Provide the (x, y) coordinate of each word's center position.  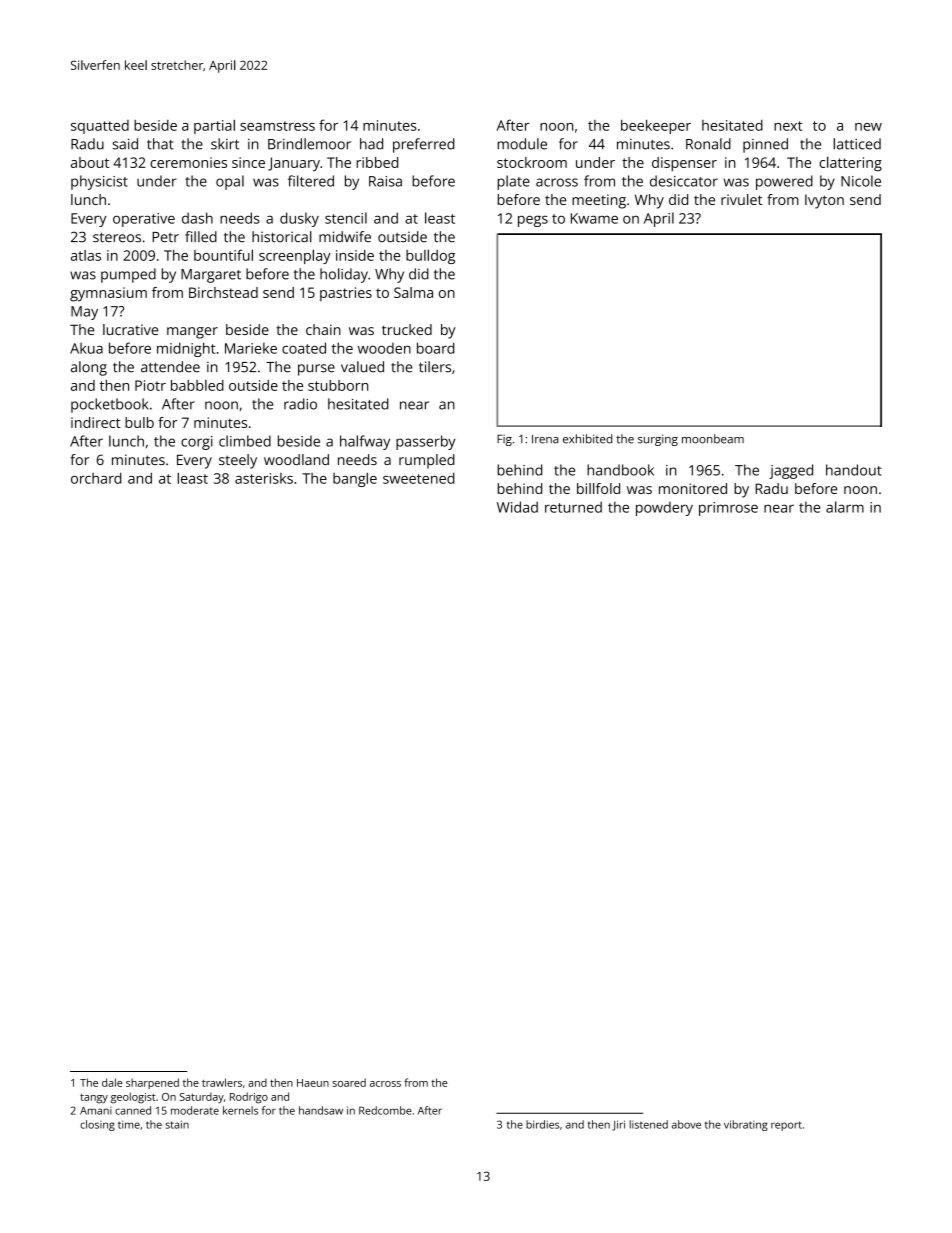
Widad (517, 507)
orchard (96, 478)
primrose (728, 509)
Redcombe (385, 1110)
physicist (99, 182)
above (686, 1124)
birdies (542, 1124)
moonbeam (713, 439)
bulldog (430, 256)
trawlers (222, 1082)
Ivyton (824, 201)
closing (97, 1125)
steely (238, 461)
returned (573, 507)
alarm (845, 507)
